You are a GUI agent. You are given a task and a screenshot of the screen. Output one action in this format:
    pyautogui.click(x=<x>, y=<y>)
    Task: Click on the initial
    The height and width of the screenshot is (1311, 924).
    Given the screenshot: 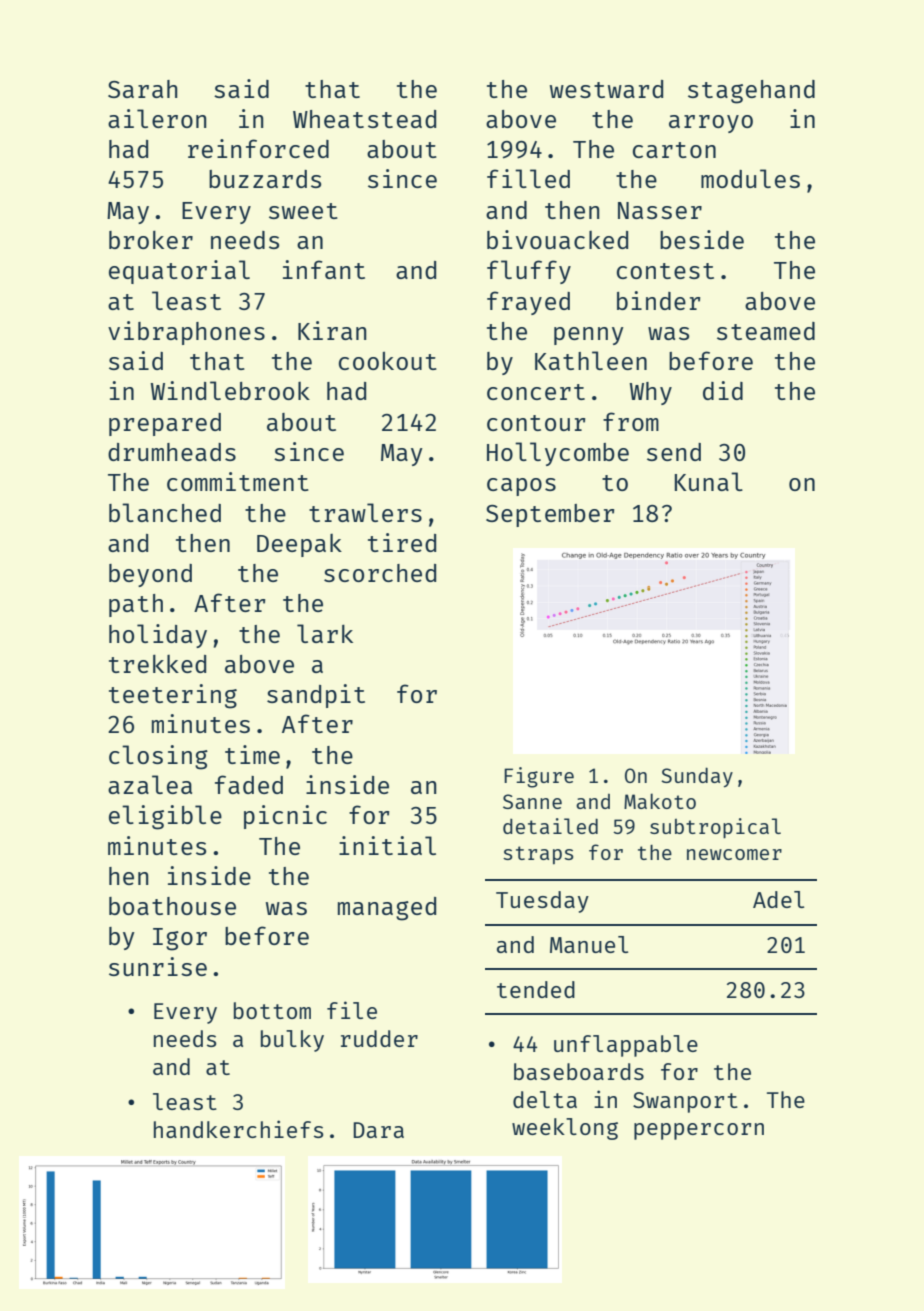 What is the action you would take?
    pyautogui.click(x=387, y=845)
